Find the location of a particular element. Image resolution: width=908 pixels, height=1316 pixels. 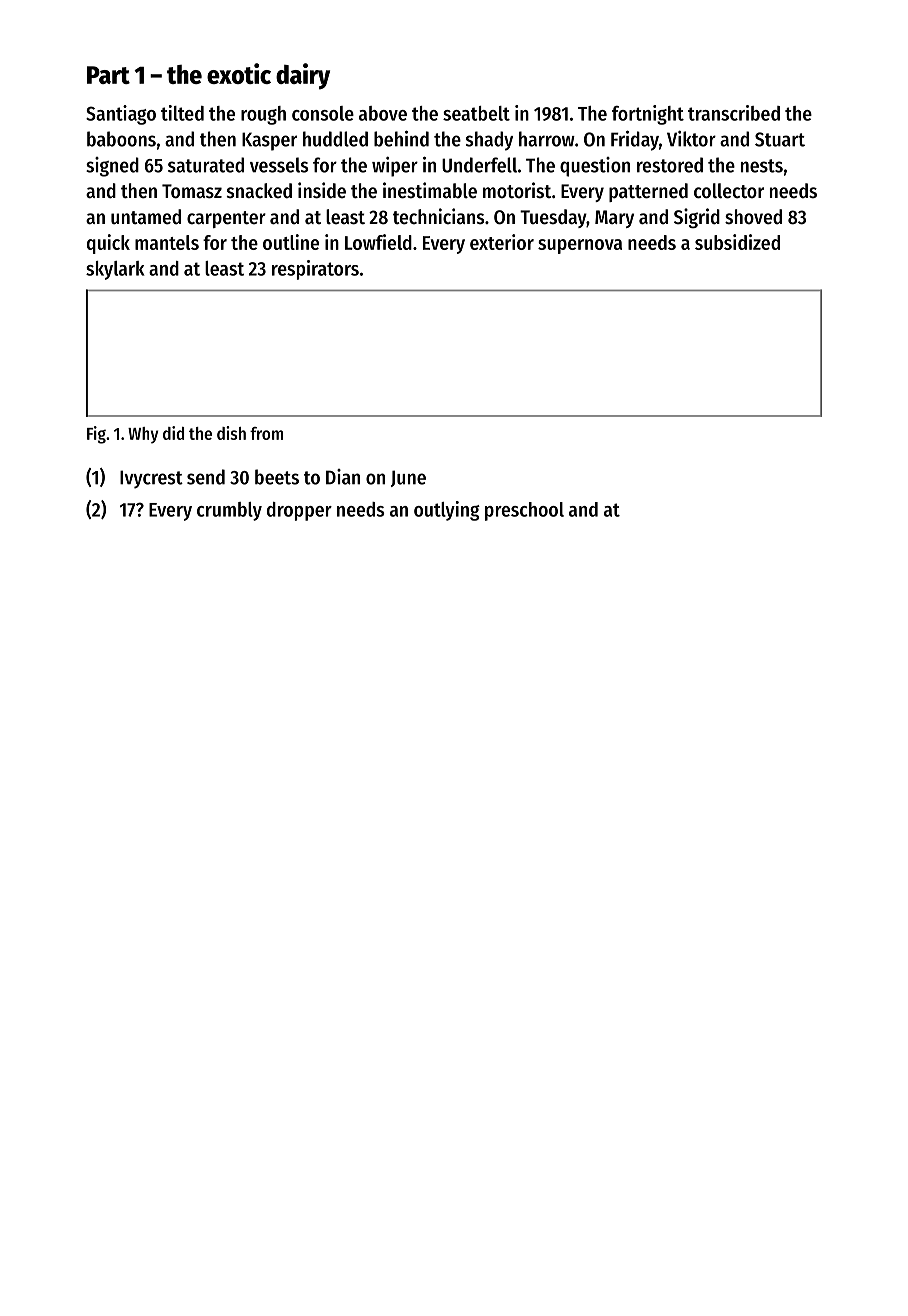

exotic is located at coordinates (239, 73).
